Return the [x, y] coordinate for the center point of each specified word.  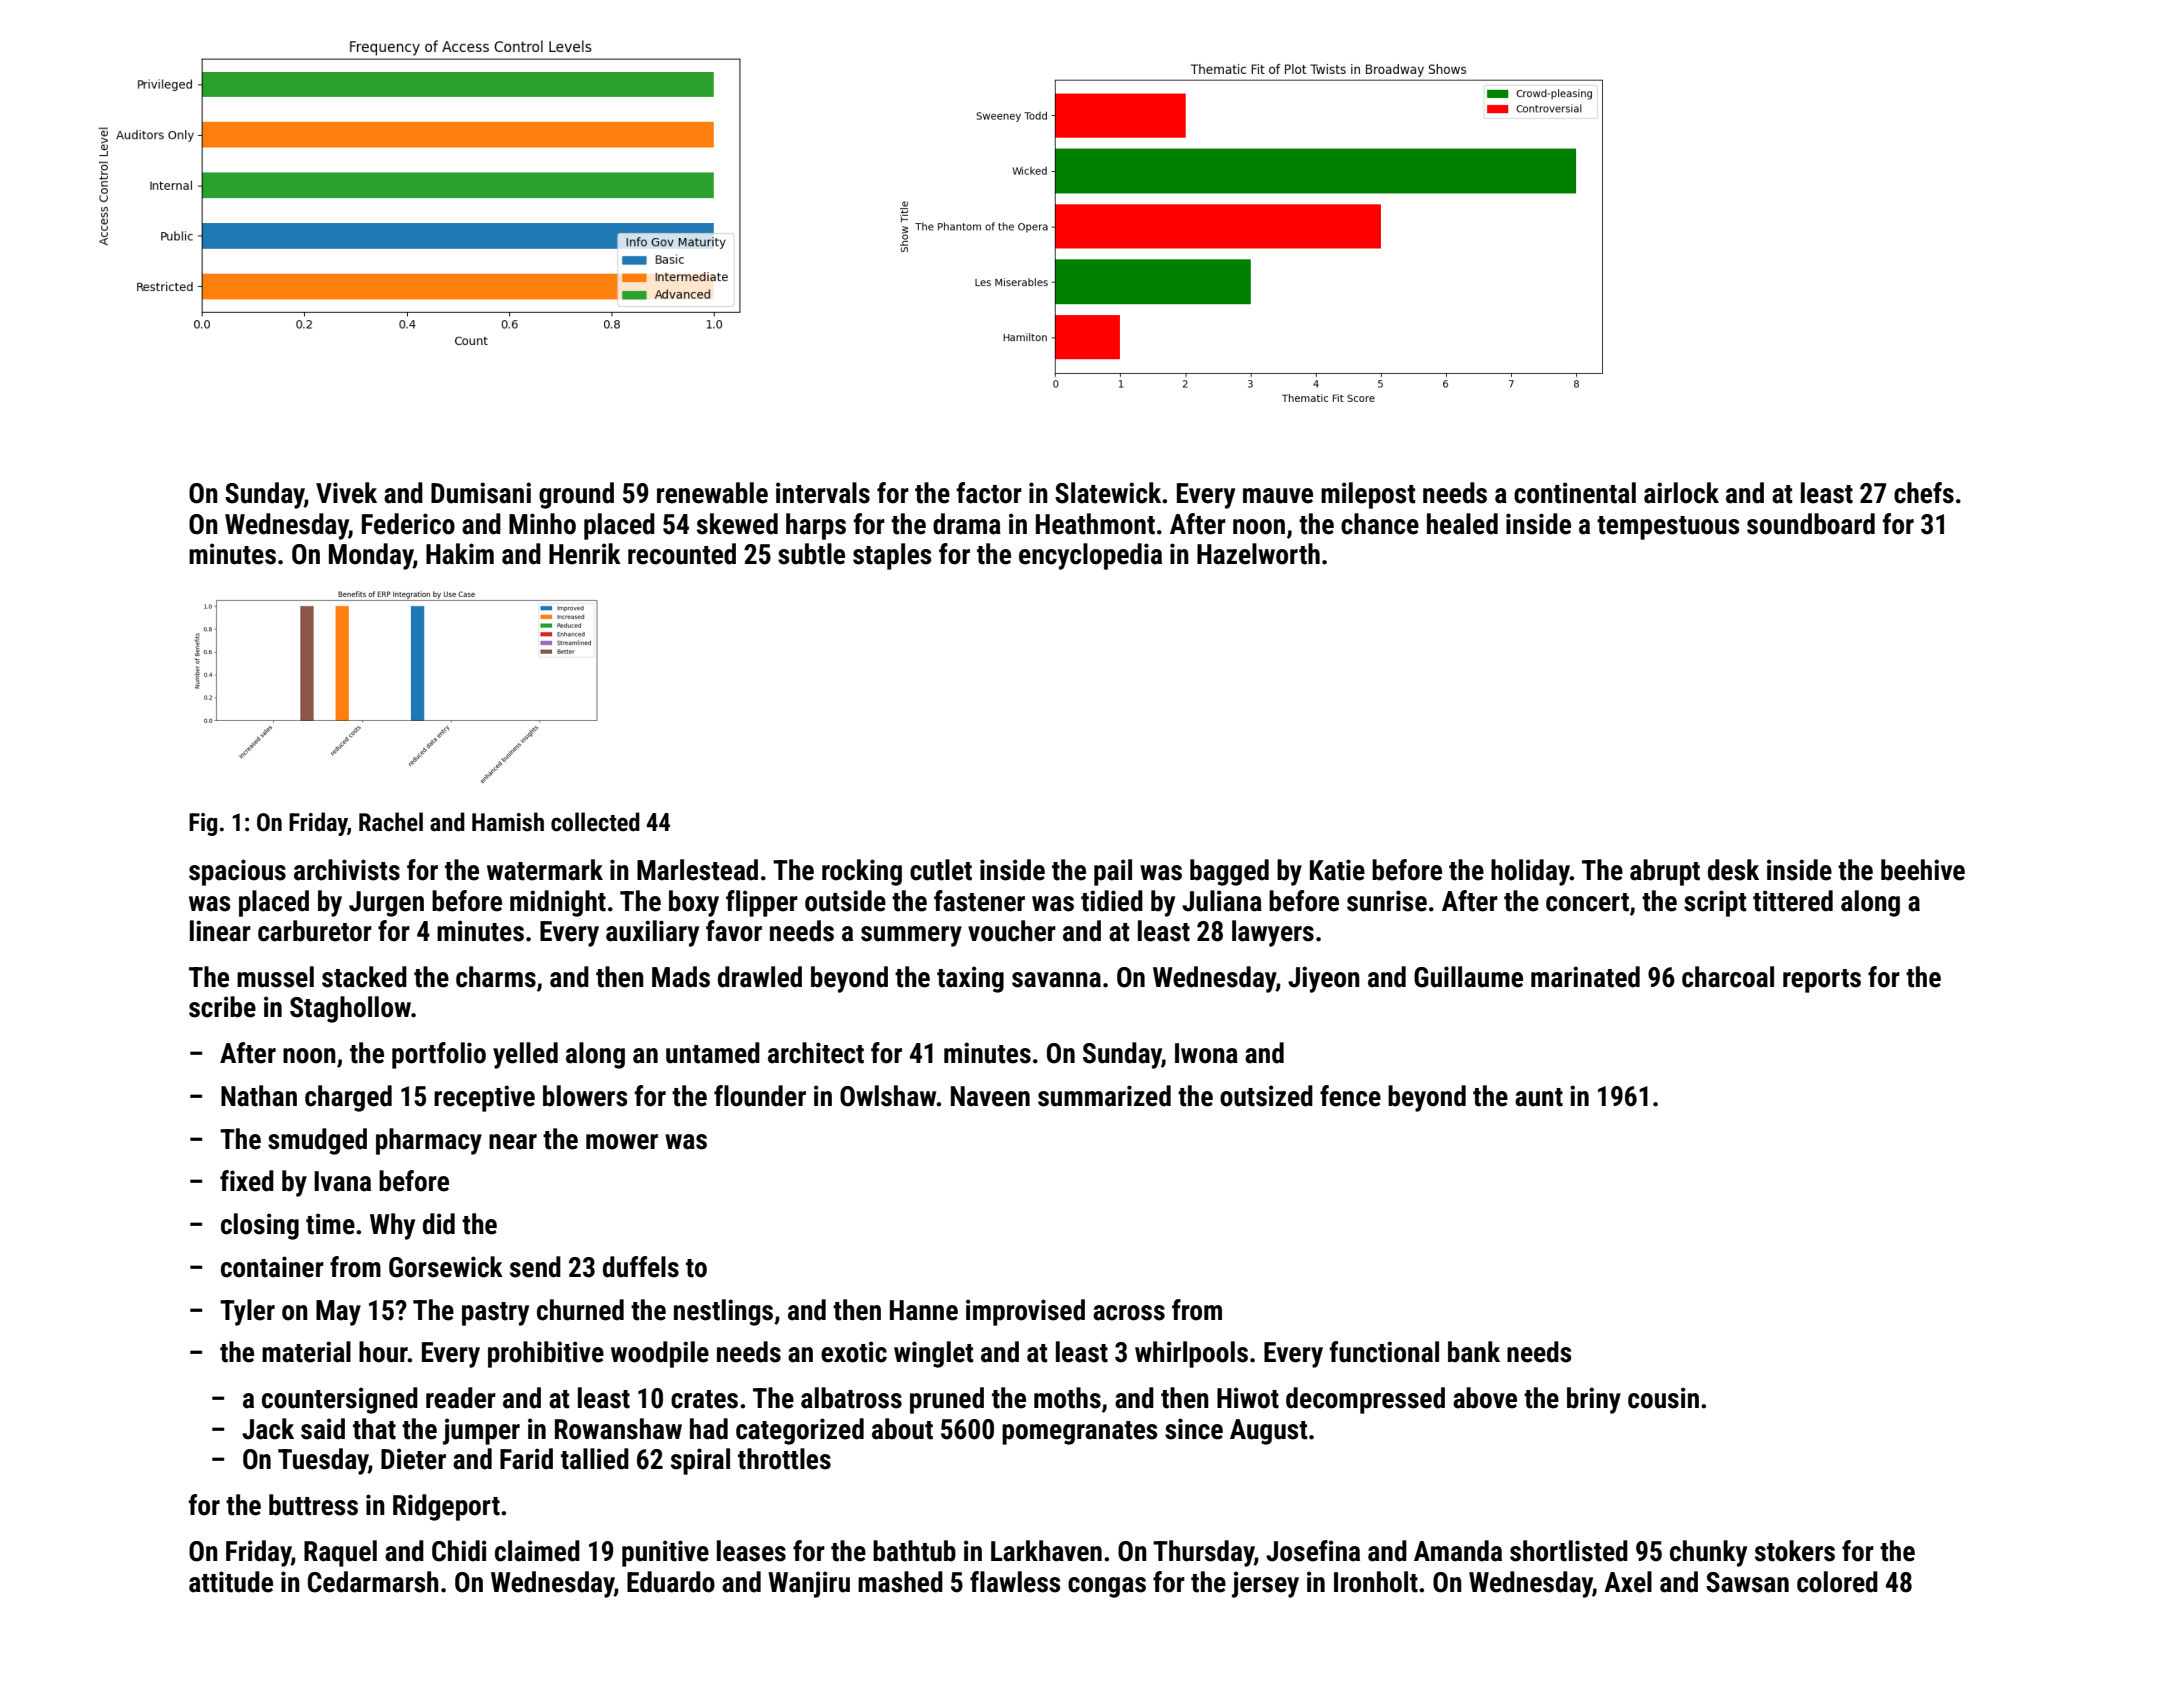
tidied [1112, 901]
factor [989, 493]
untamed [713, 1053]
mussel [275, 977]
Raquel [340, 1553]
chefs [1924, 493]
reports [1822, 981]
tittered [1793, 901]
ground [576, 495]
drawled [760, 977]
